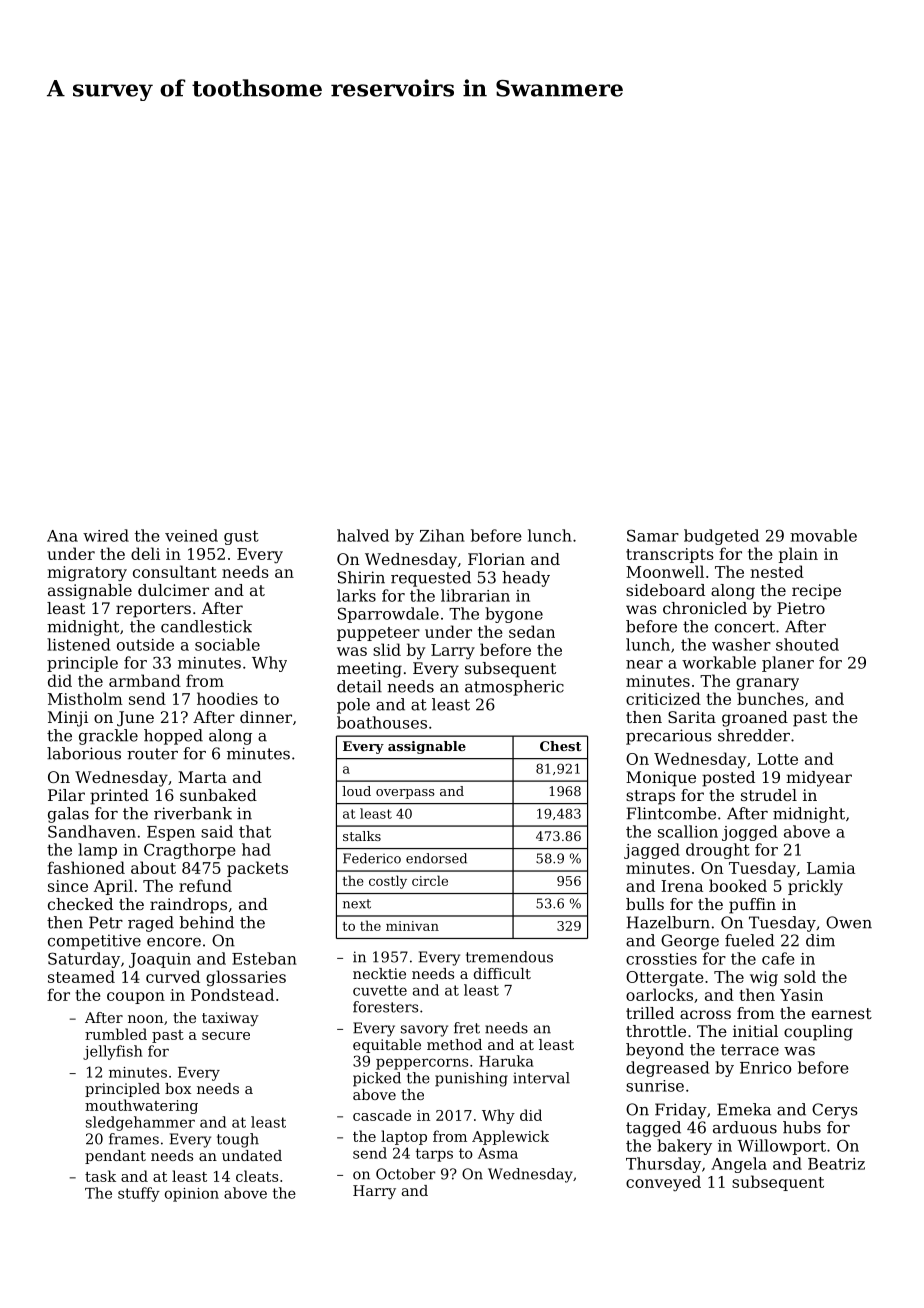 The width and height of the screenshot is (924, 1308). What do you see at coordinates (178, 1088) in the screenshot?
I see `box` at bounding box center [178, 1088].
